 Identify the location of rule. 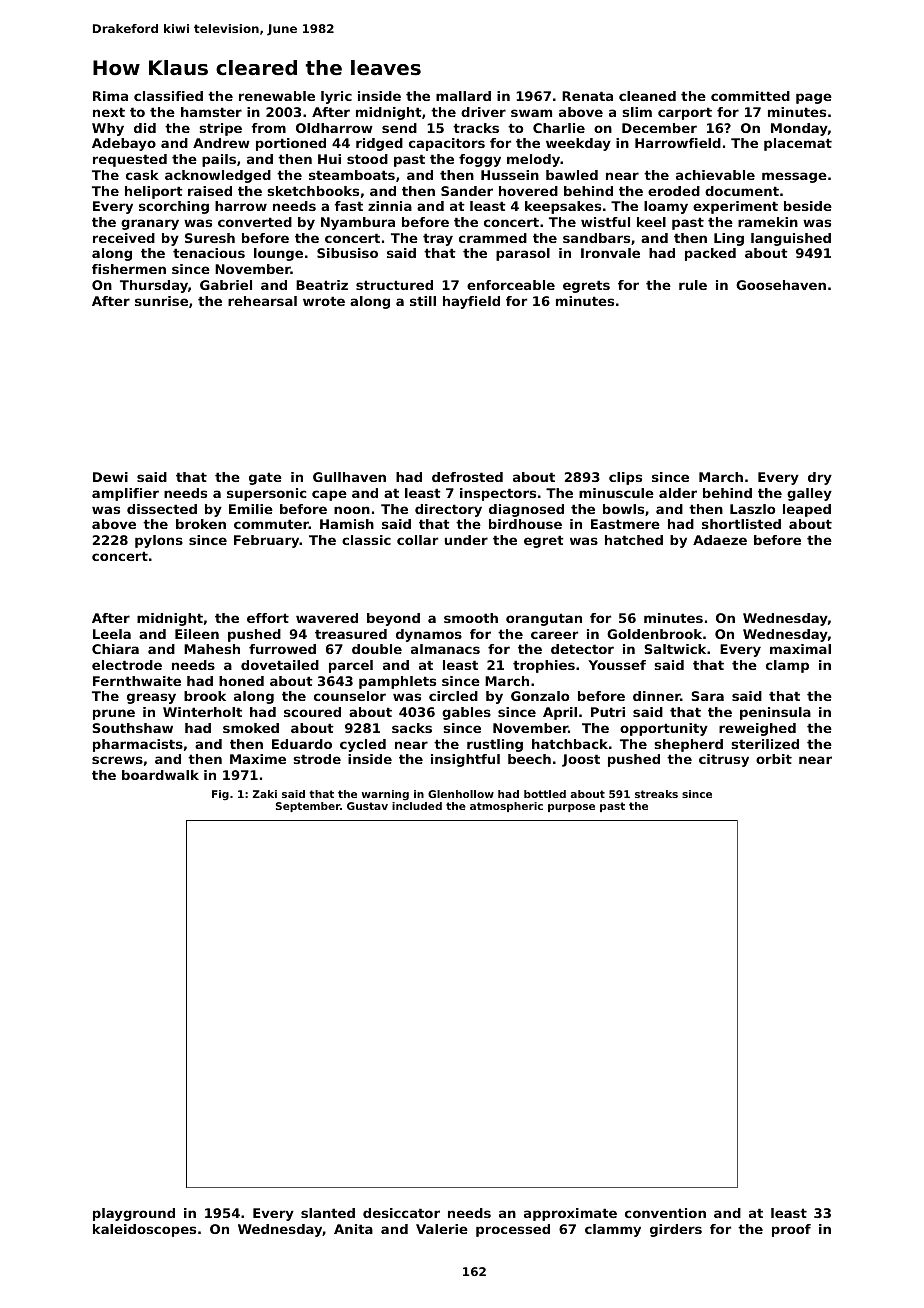
(693, 285).
